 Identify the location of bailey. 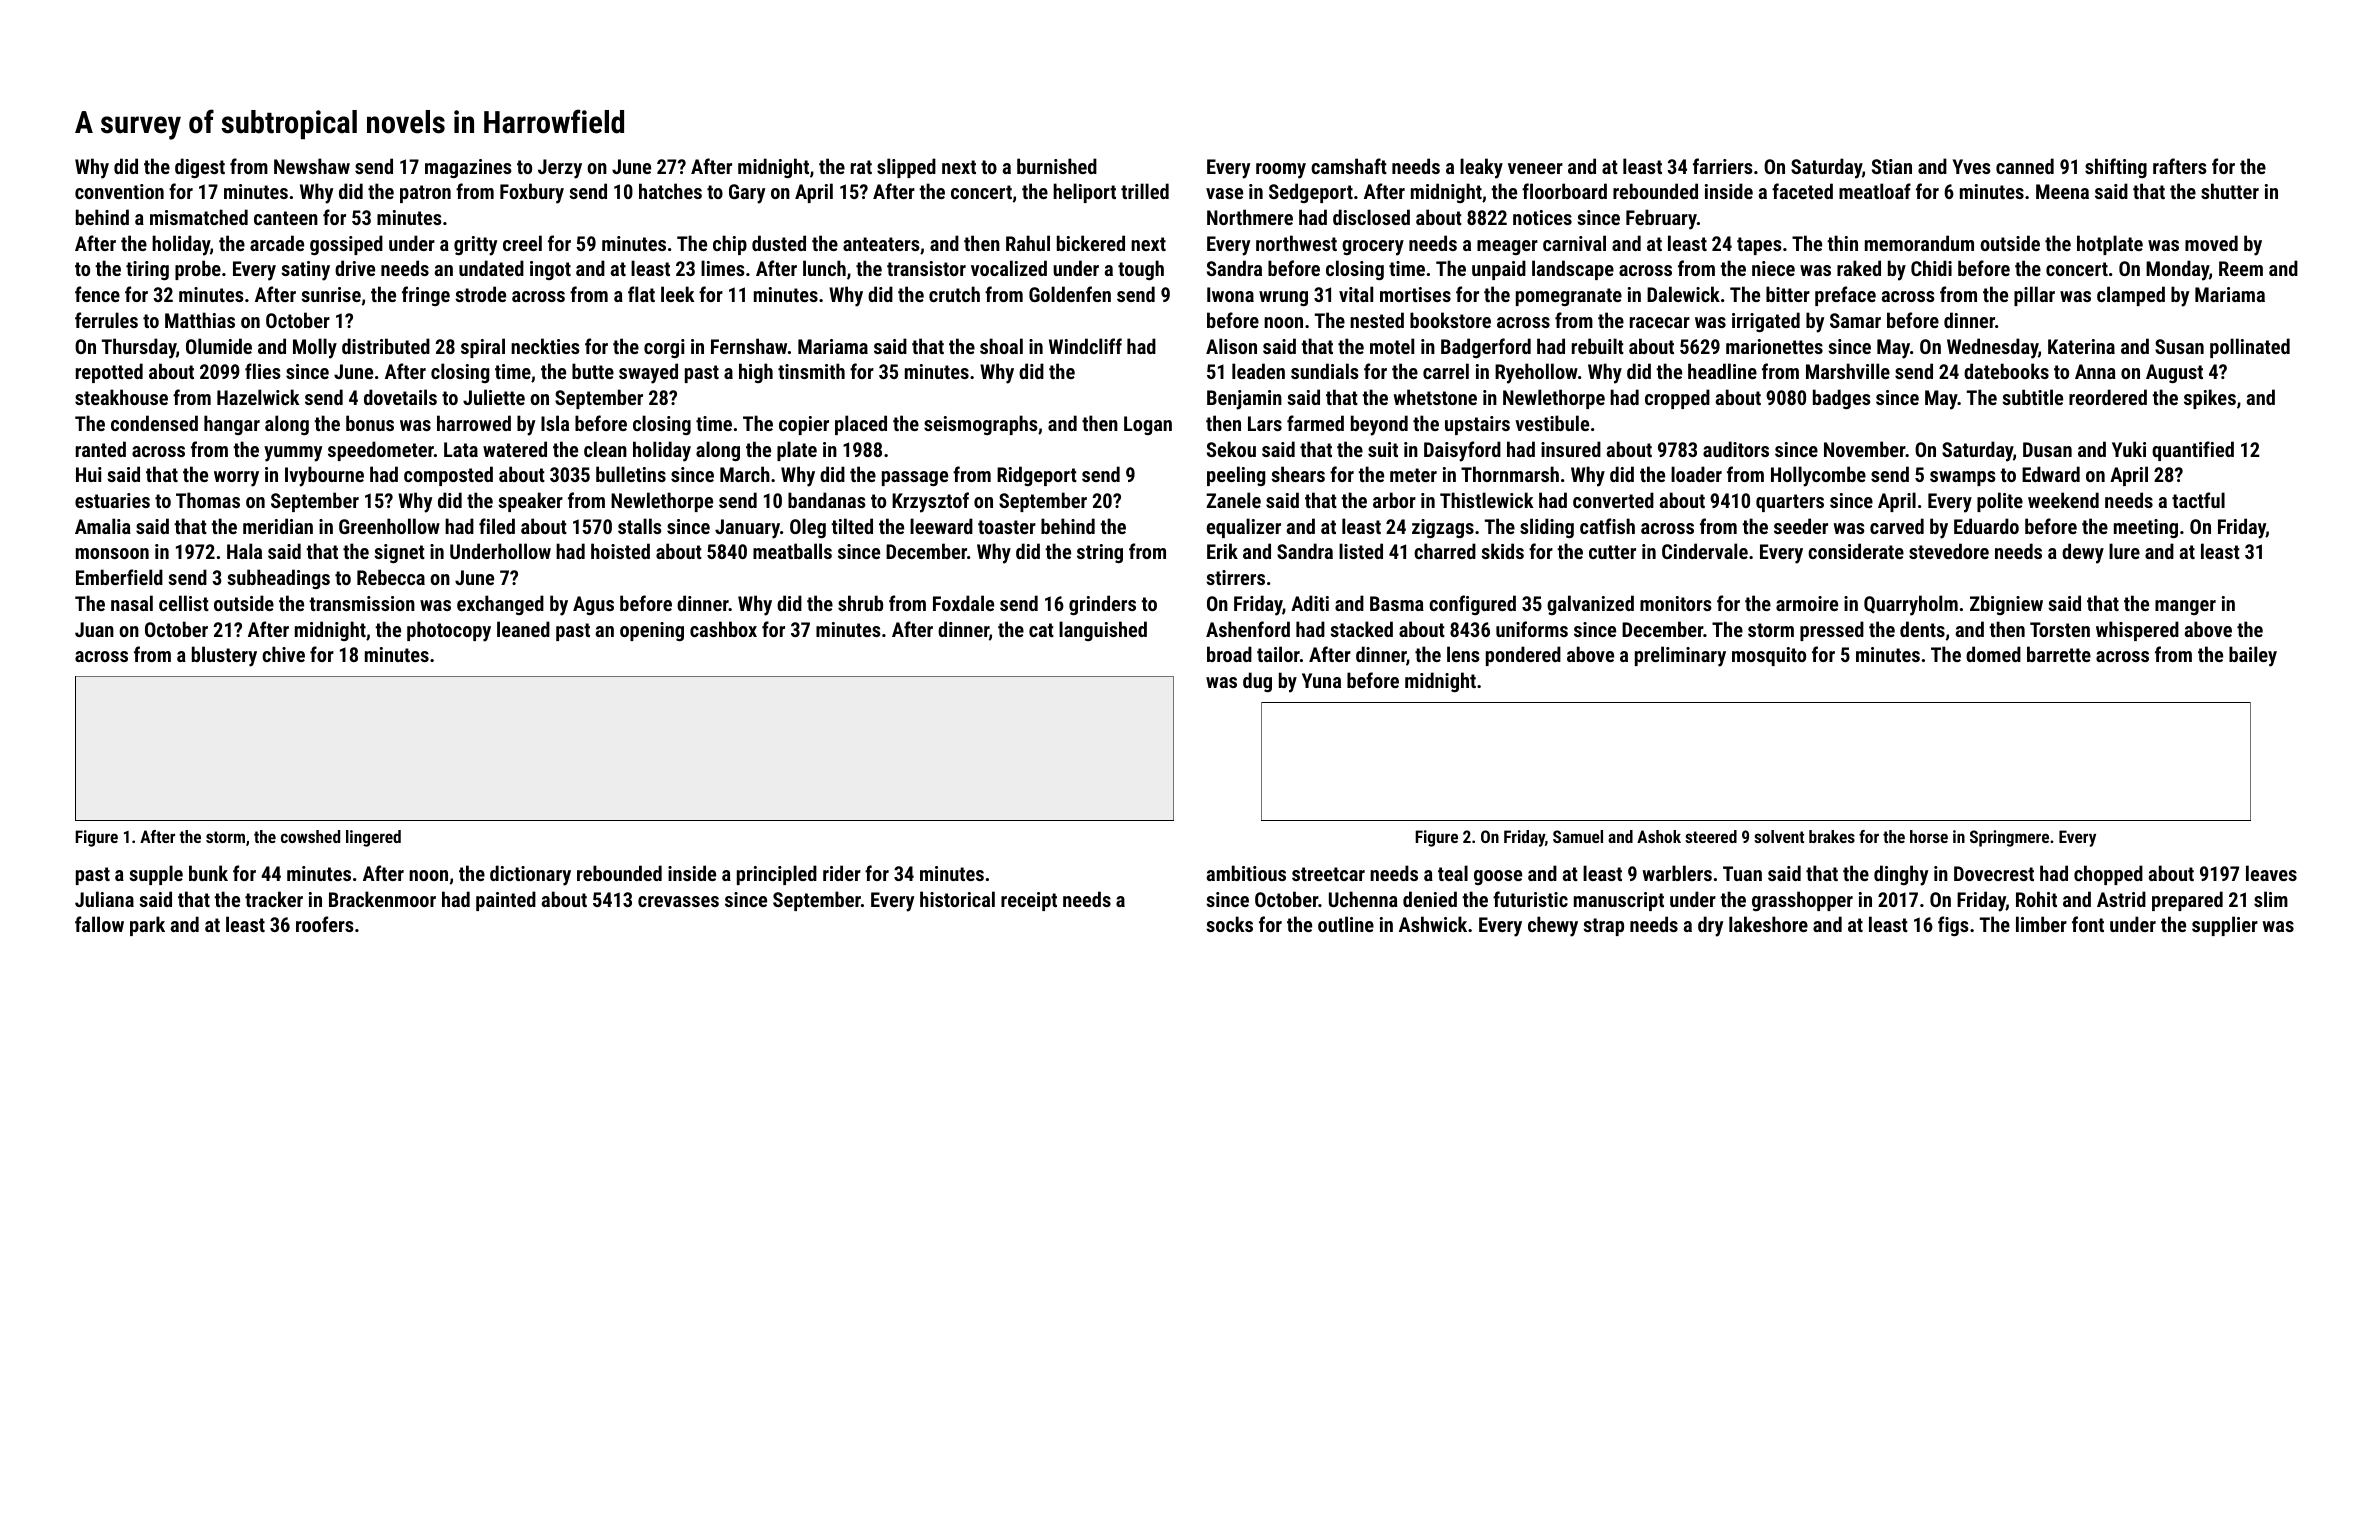
(2253, 656).
